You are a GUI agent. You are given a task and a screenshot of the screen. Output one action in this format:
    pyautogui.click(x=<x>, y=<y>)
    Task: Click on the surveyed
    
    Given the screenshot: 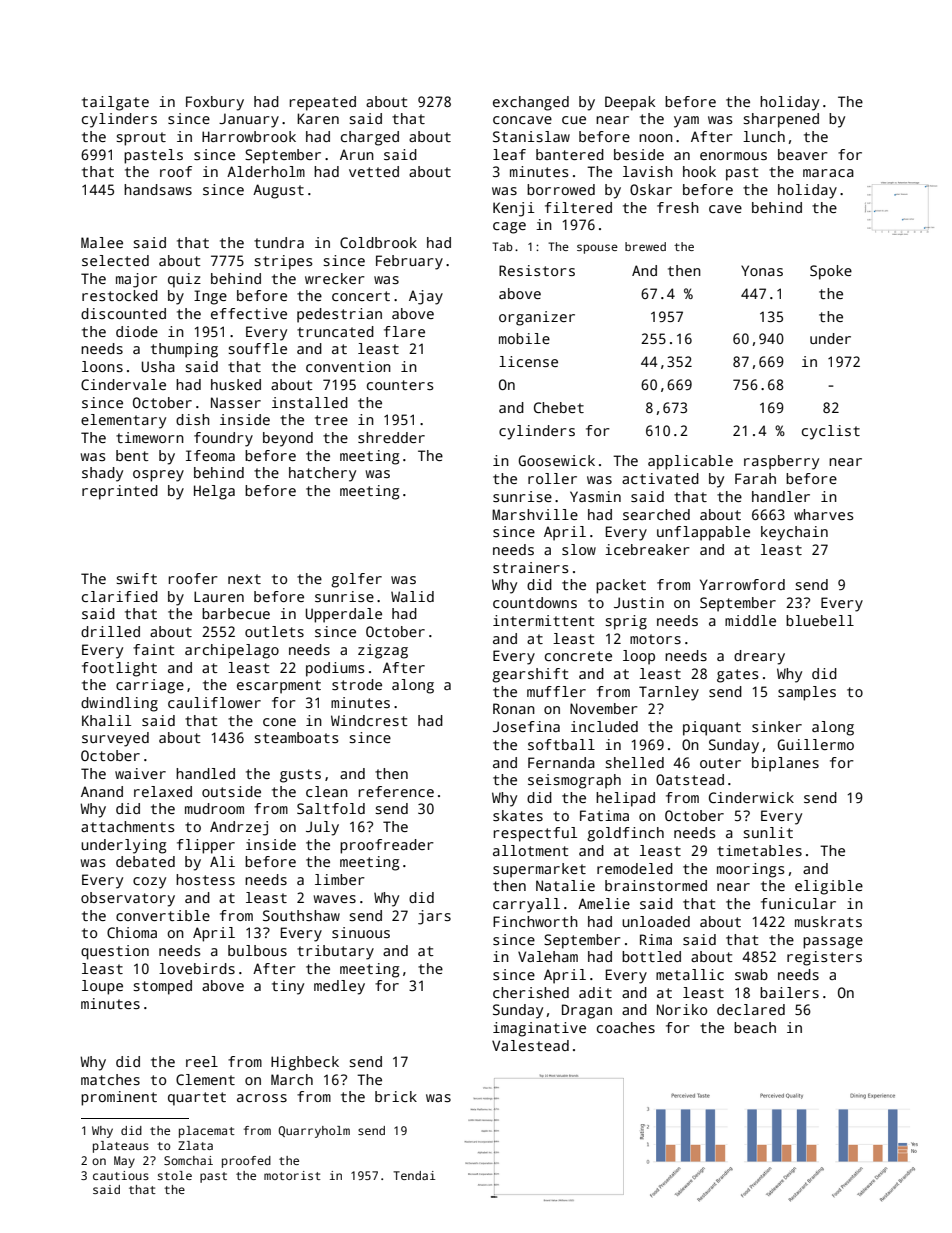 What is the action you would take?
    pyautogui.click(x=115, y=739)
